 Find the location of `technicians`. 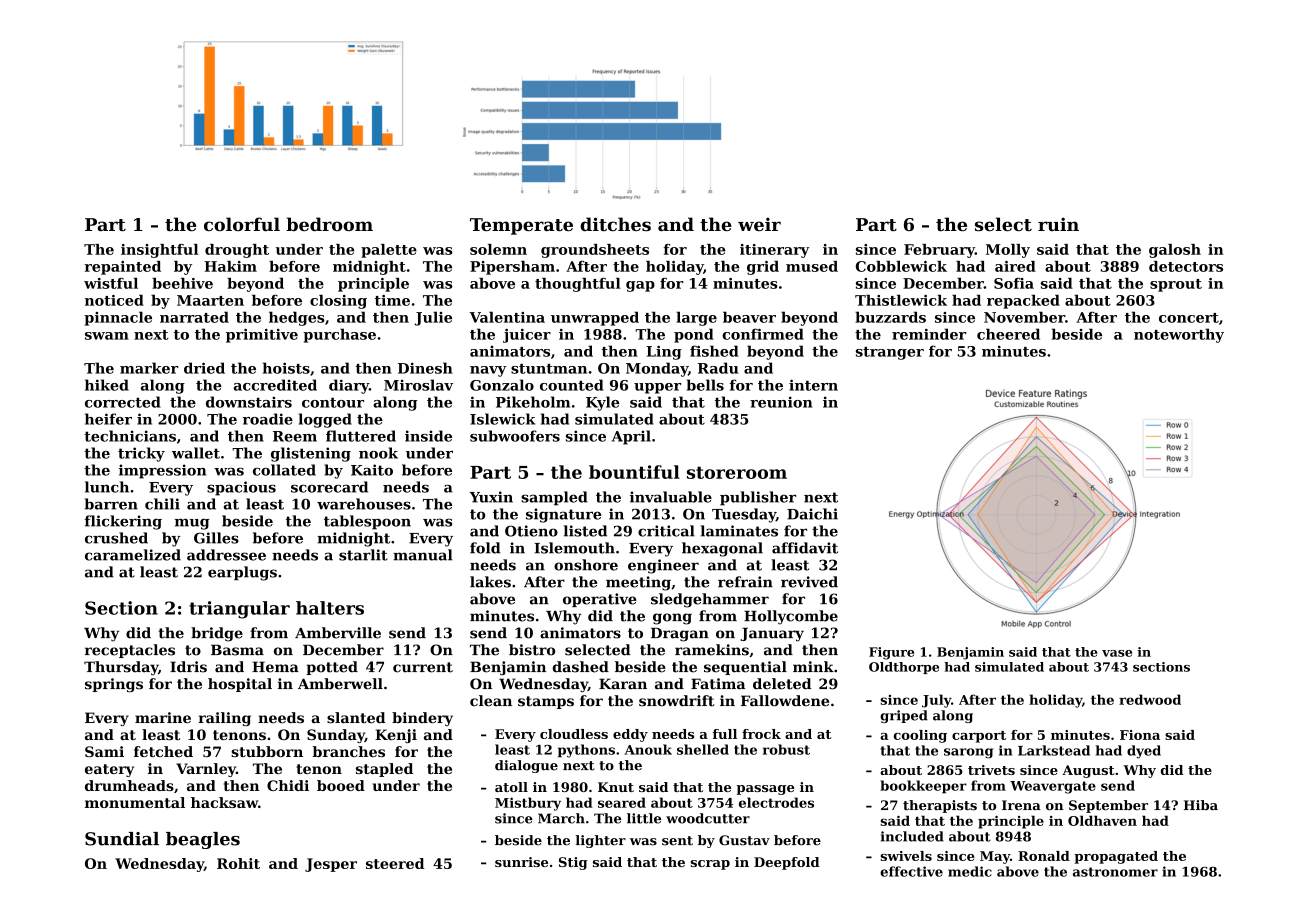

technicians is located at coordinates (130, 436).
